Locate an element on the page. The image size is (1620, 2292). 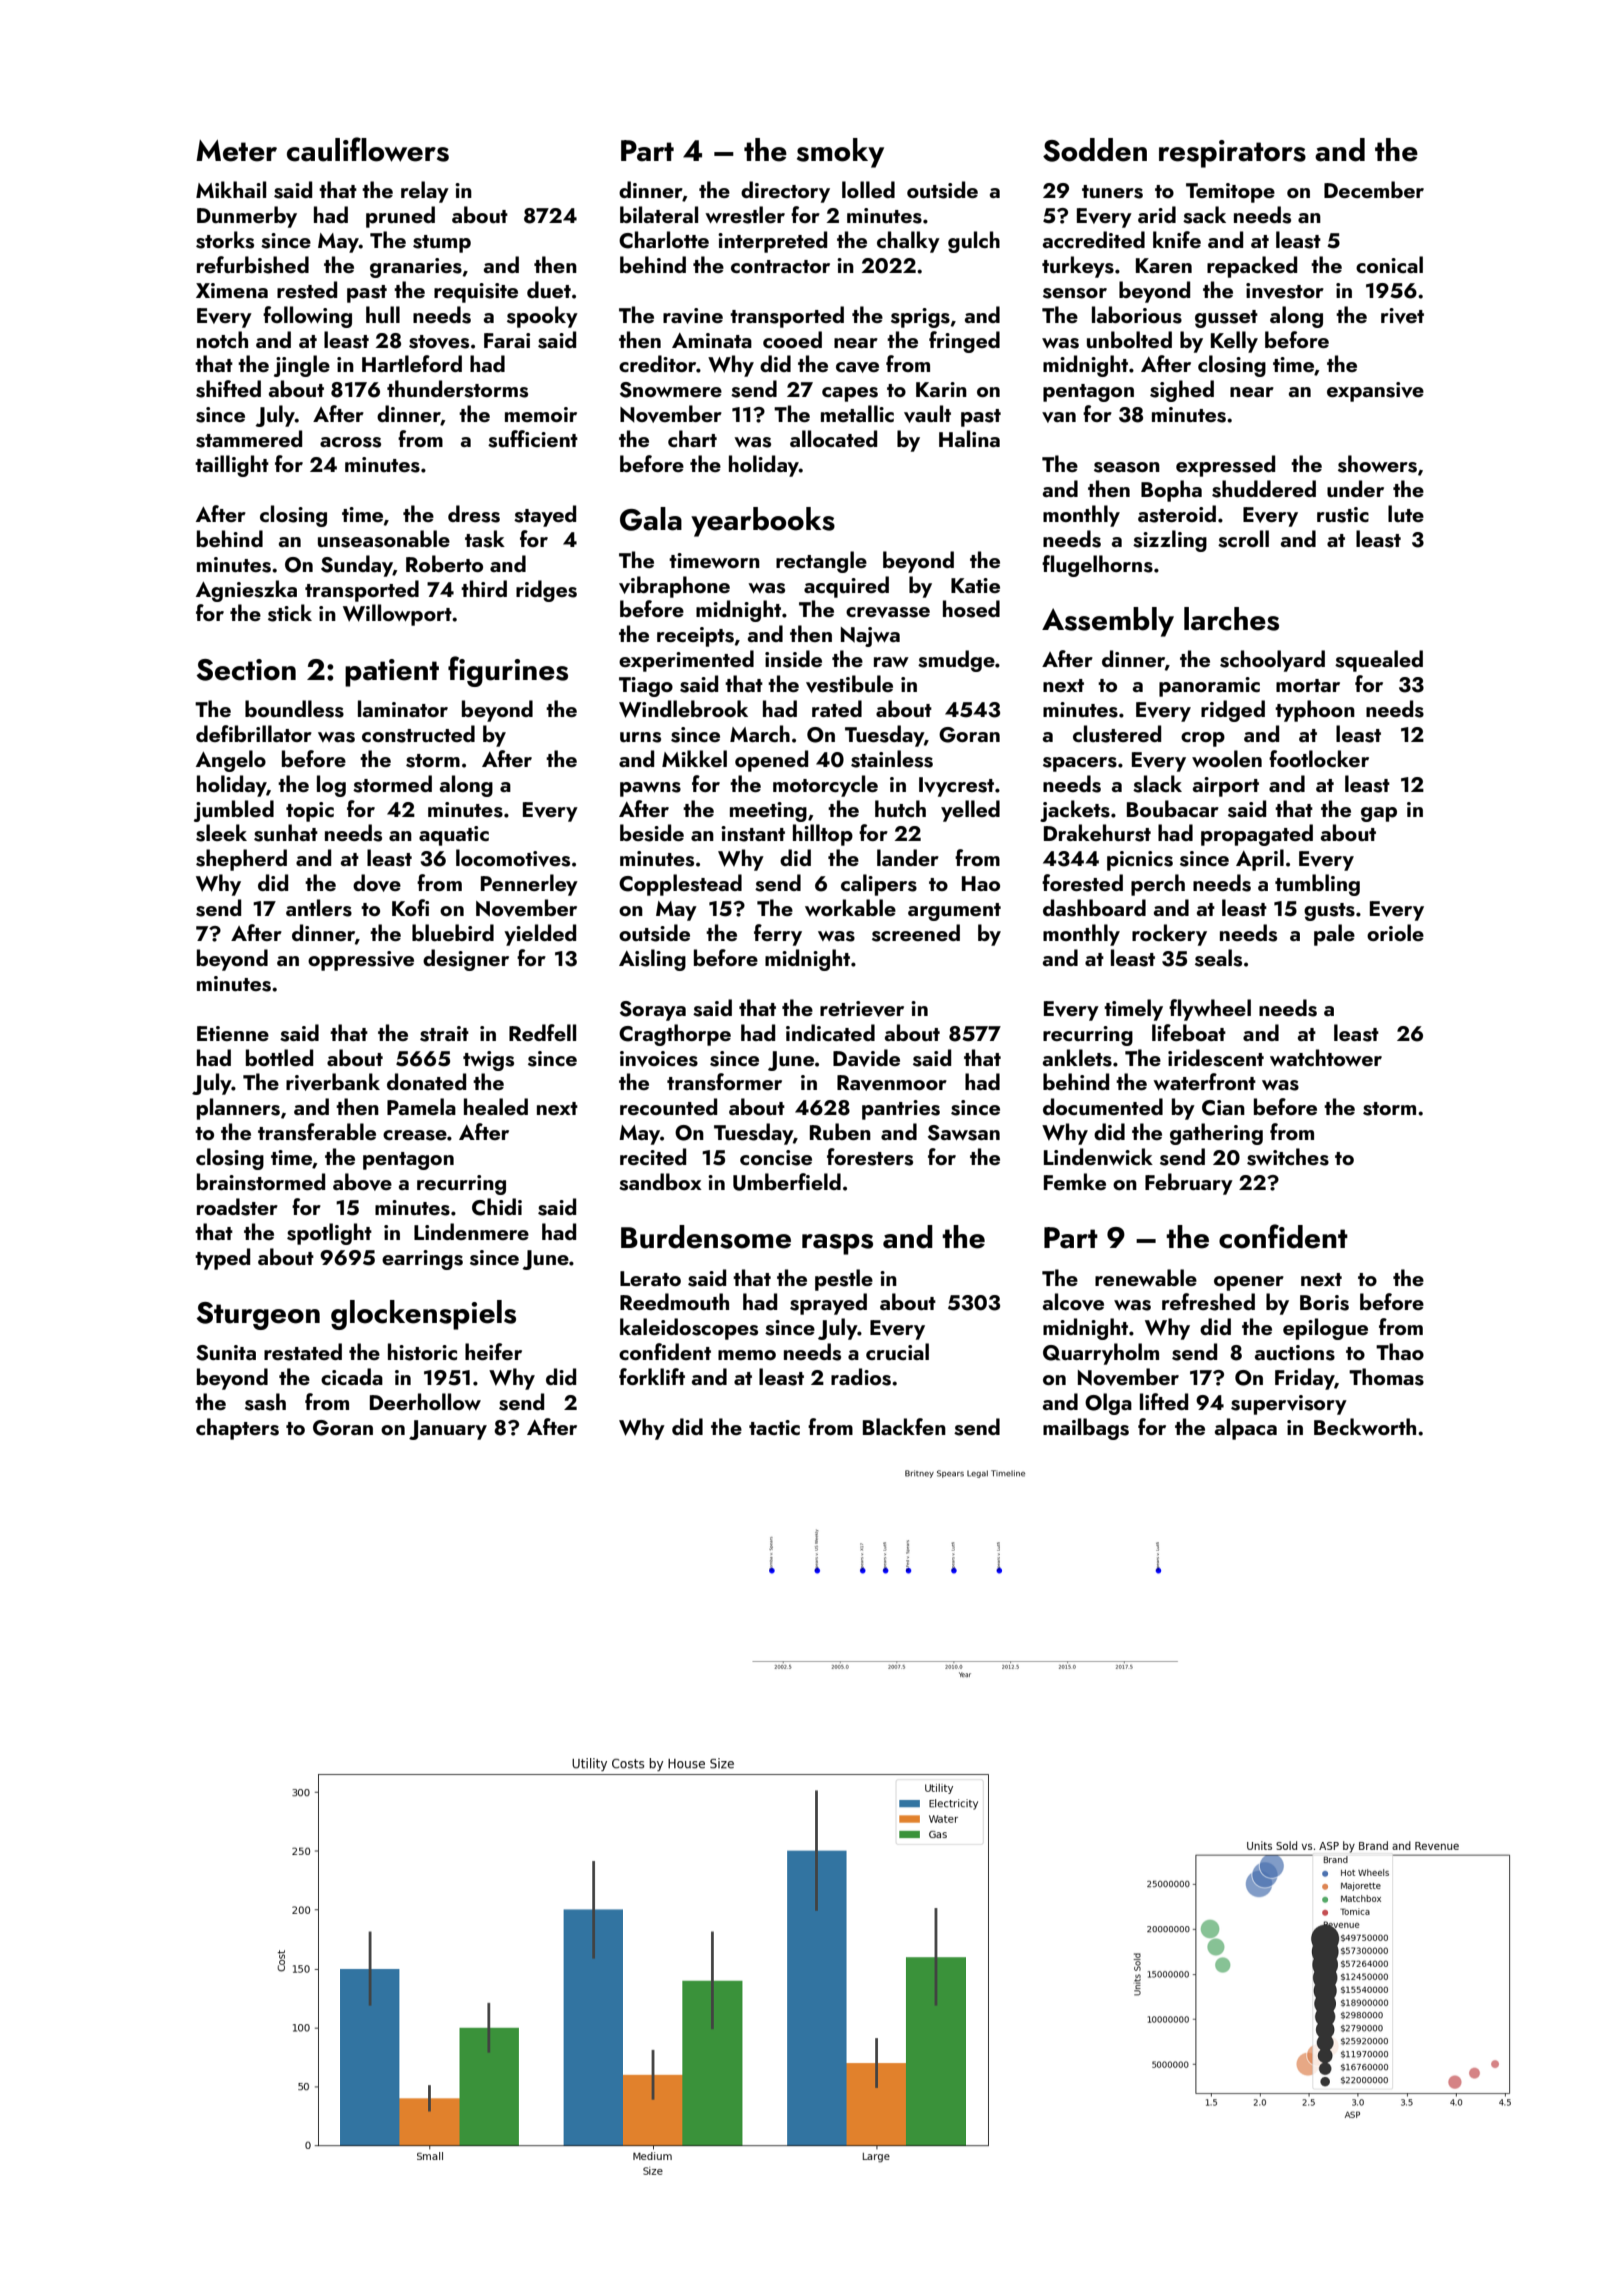
chapters is located at coordinates (237, 1429).
